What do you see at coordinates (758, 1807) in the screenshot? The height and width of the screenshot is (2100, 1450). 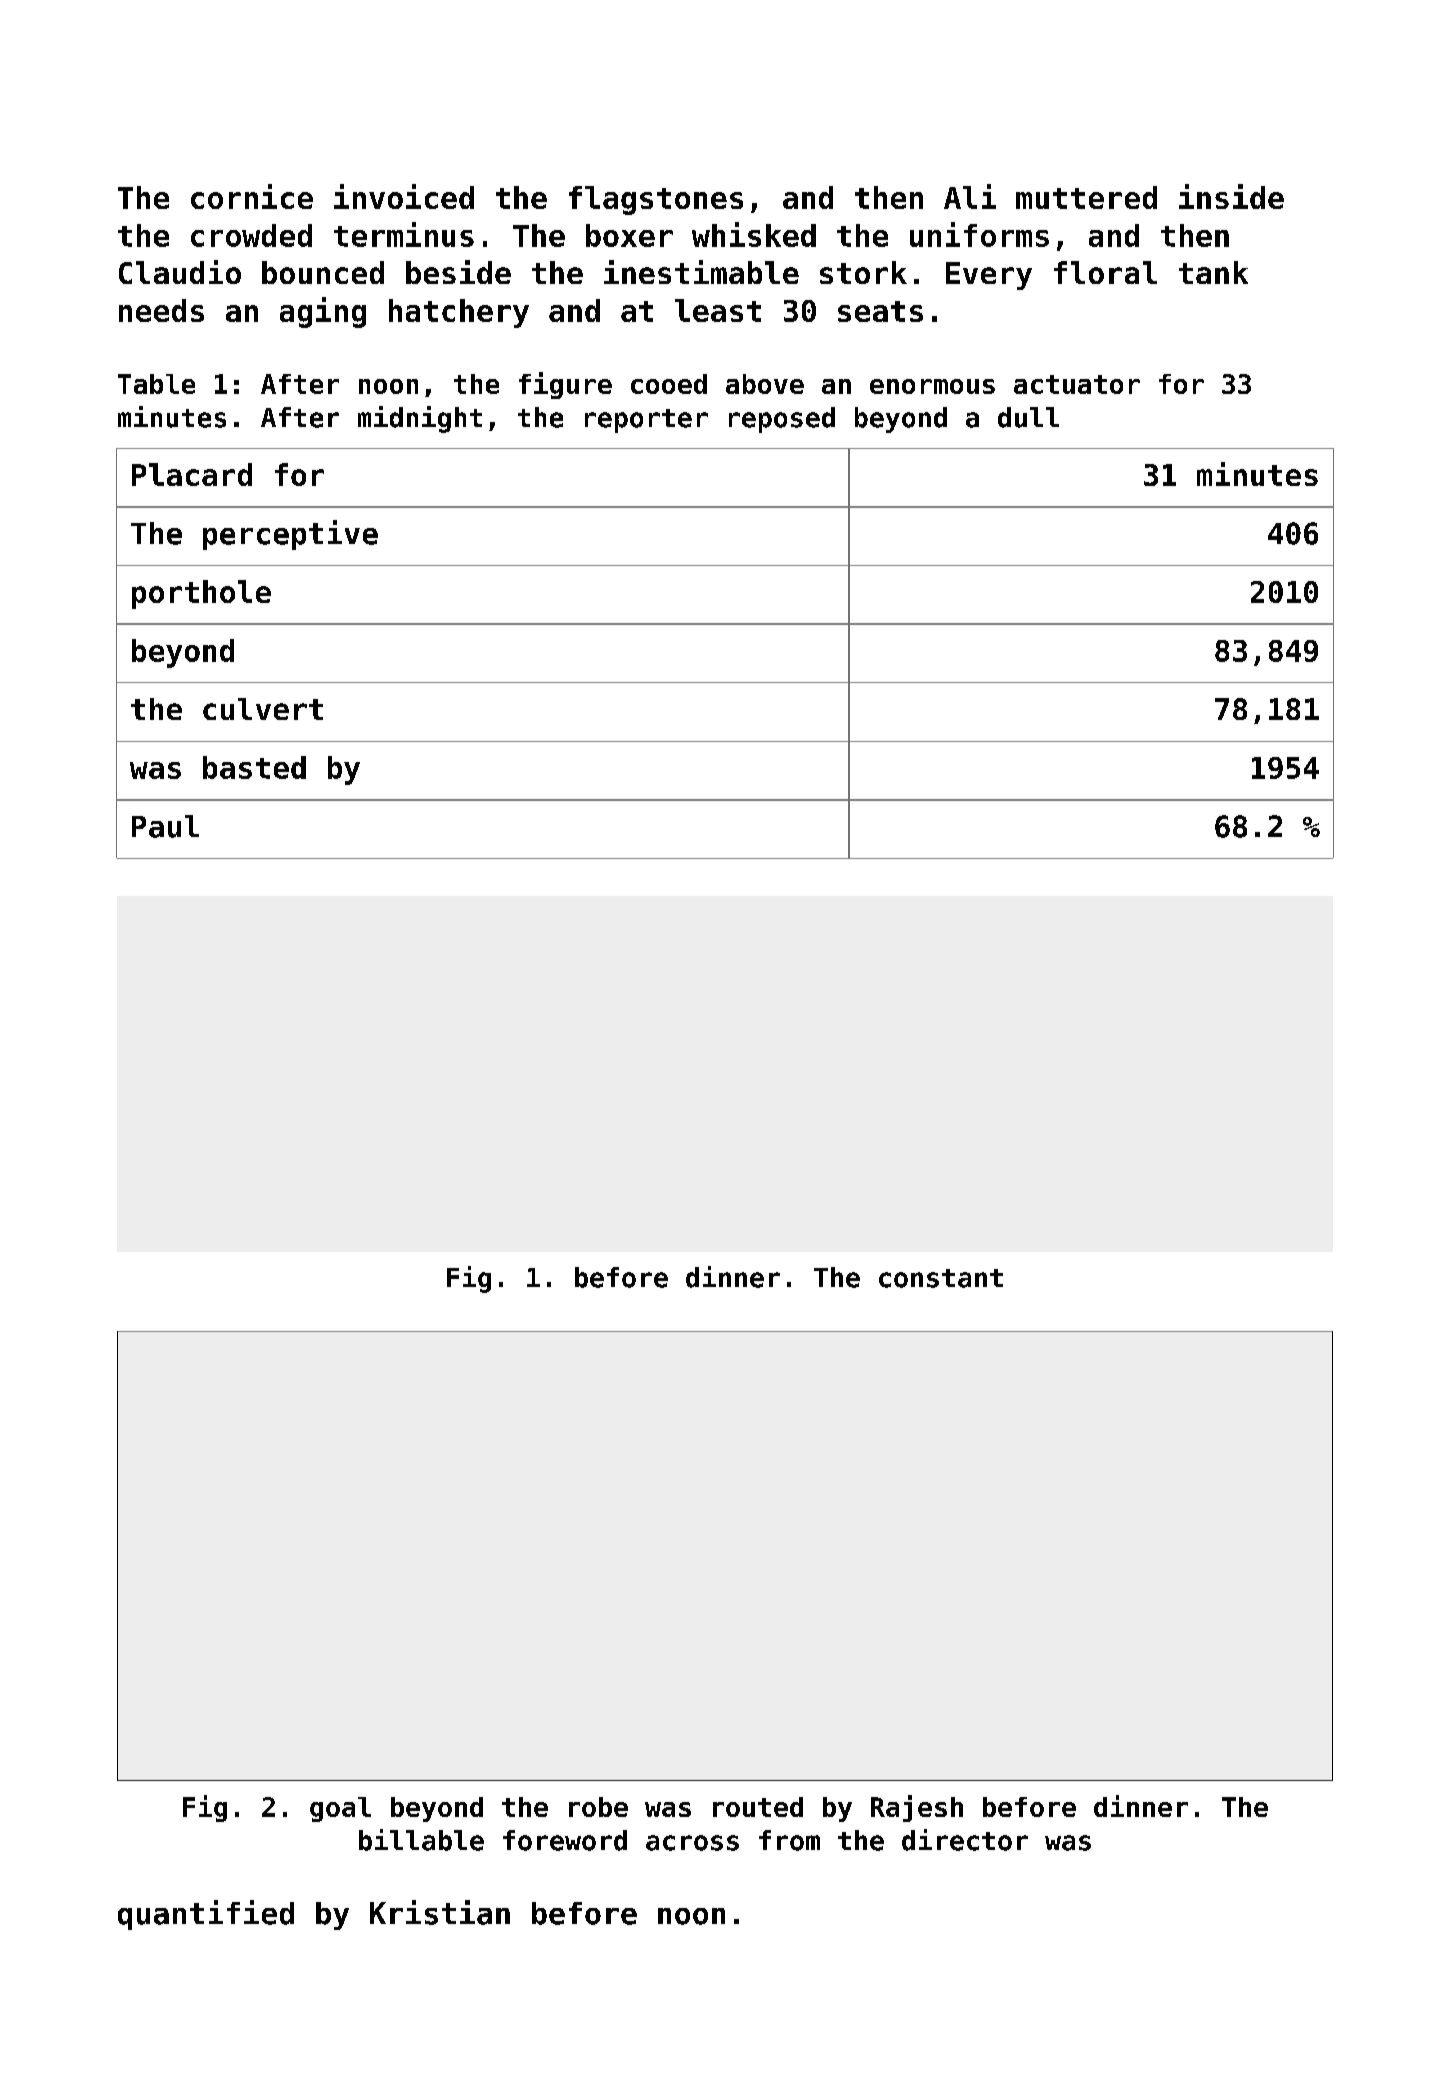 I see `routed` at bounding box center [758, 1807].
